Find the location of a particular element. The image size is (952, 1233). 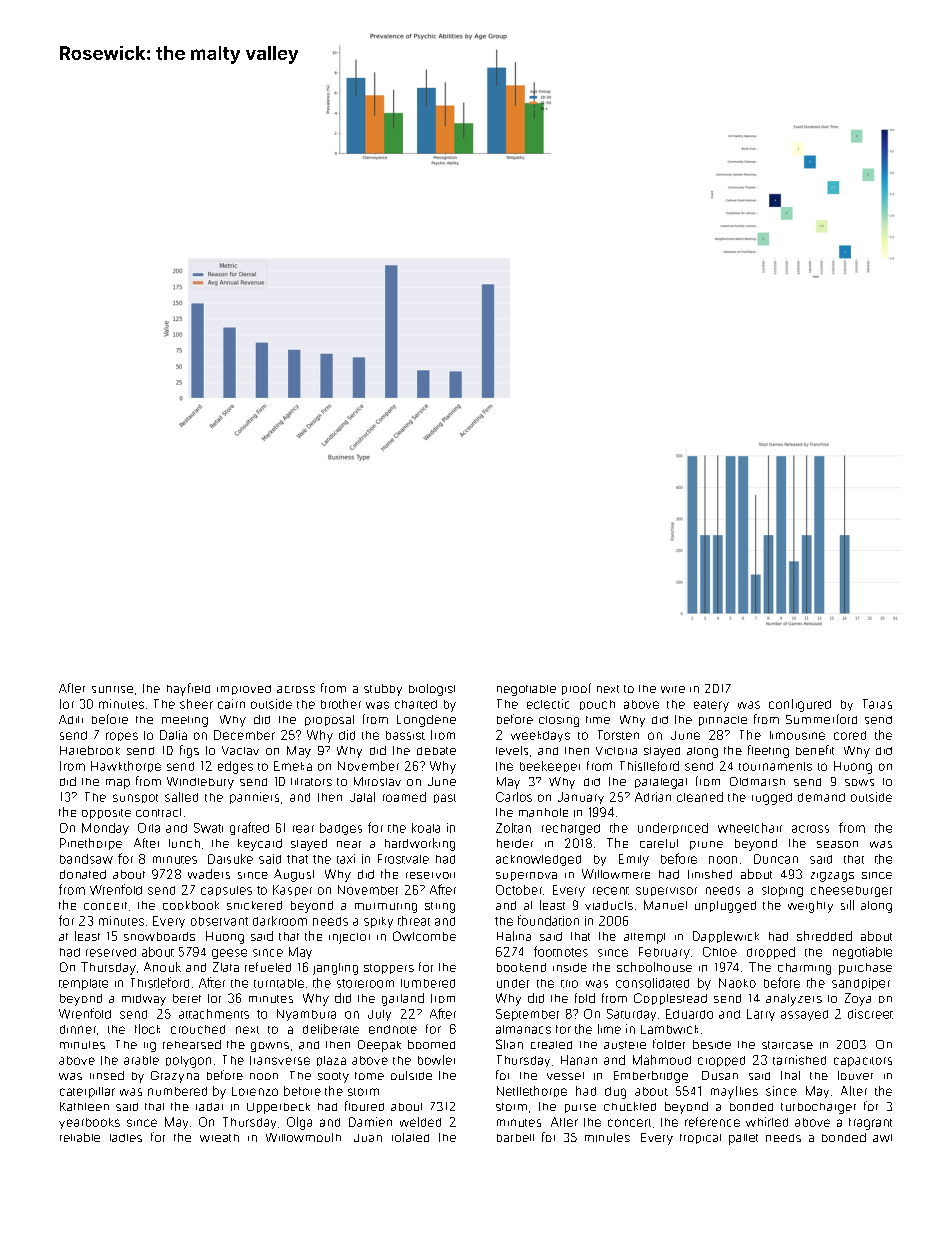

levels is located at coordinates (512, 750).
